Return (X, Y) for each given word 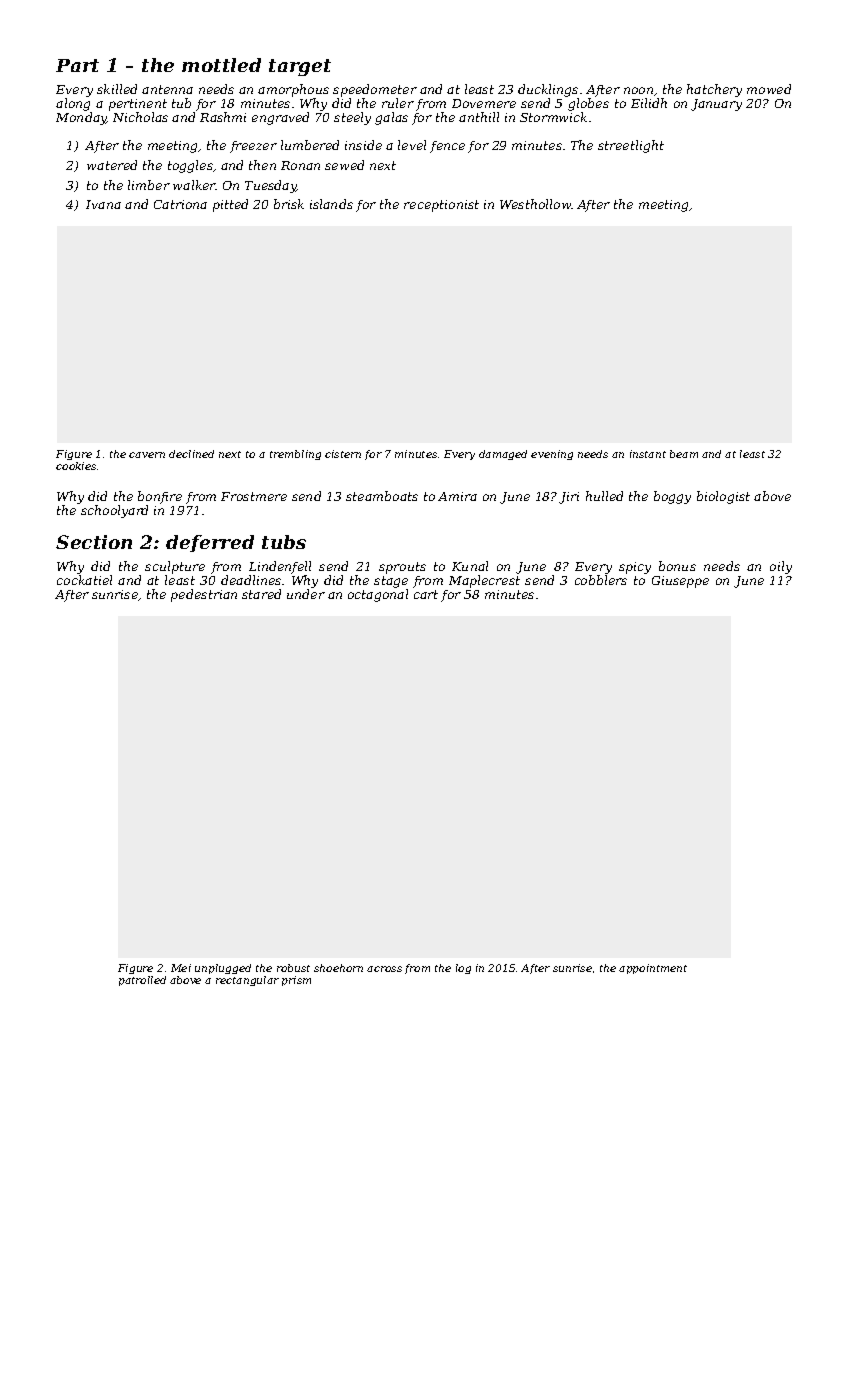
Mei (181, 968)
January (716, 105)
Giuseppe (680, 582)
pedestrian (204, 595)
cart (426, 594)
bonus (677, 566)
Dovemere (484, 103)
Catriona (180, 204)
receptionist (441, 206)
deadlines (251, 580)
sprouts (402, 568)
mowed (769, 89)
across (384, 969)
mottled (221, 65)
